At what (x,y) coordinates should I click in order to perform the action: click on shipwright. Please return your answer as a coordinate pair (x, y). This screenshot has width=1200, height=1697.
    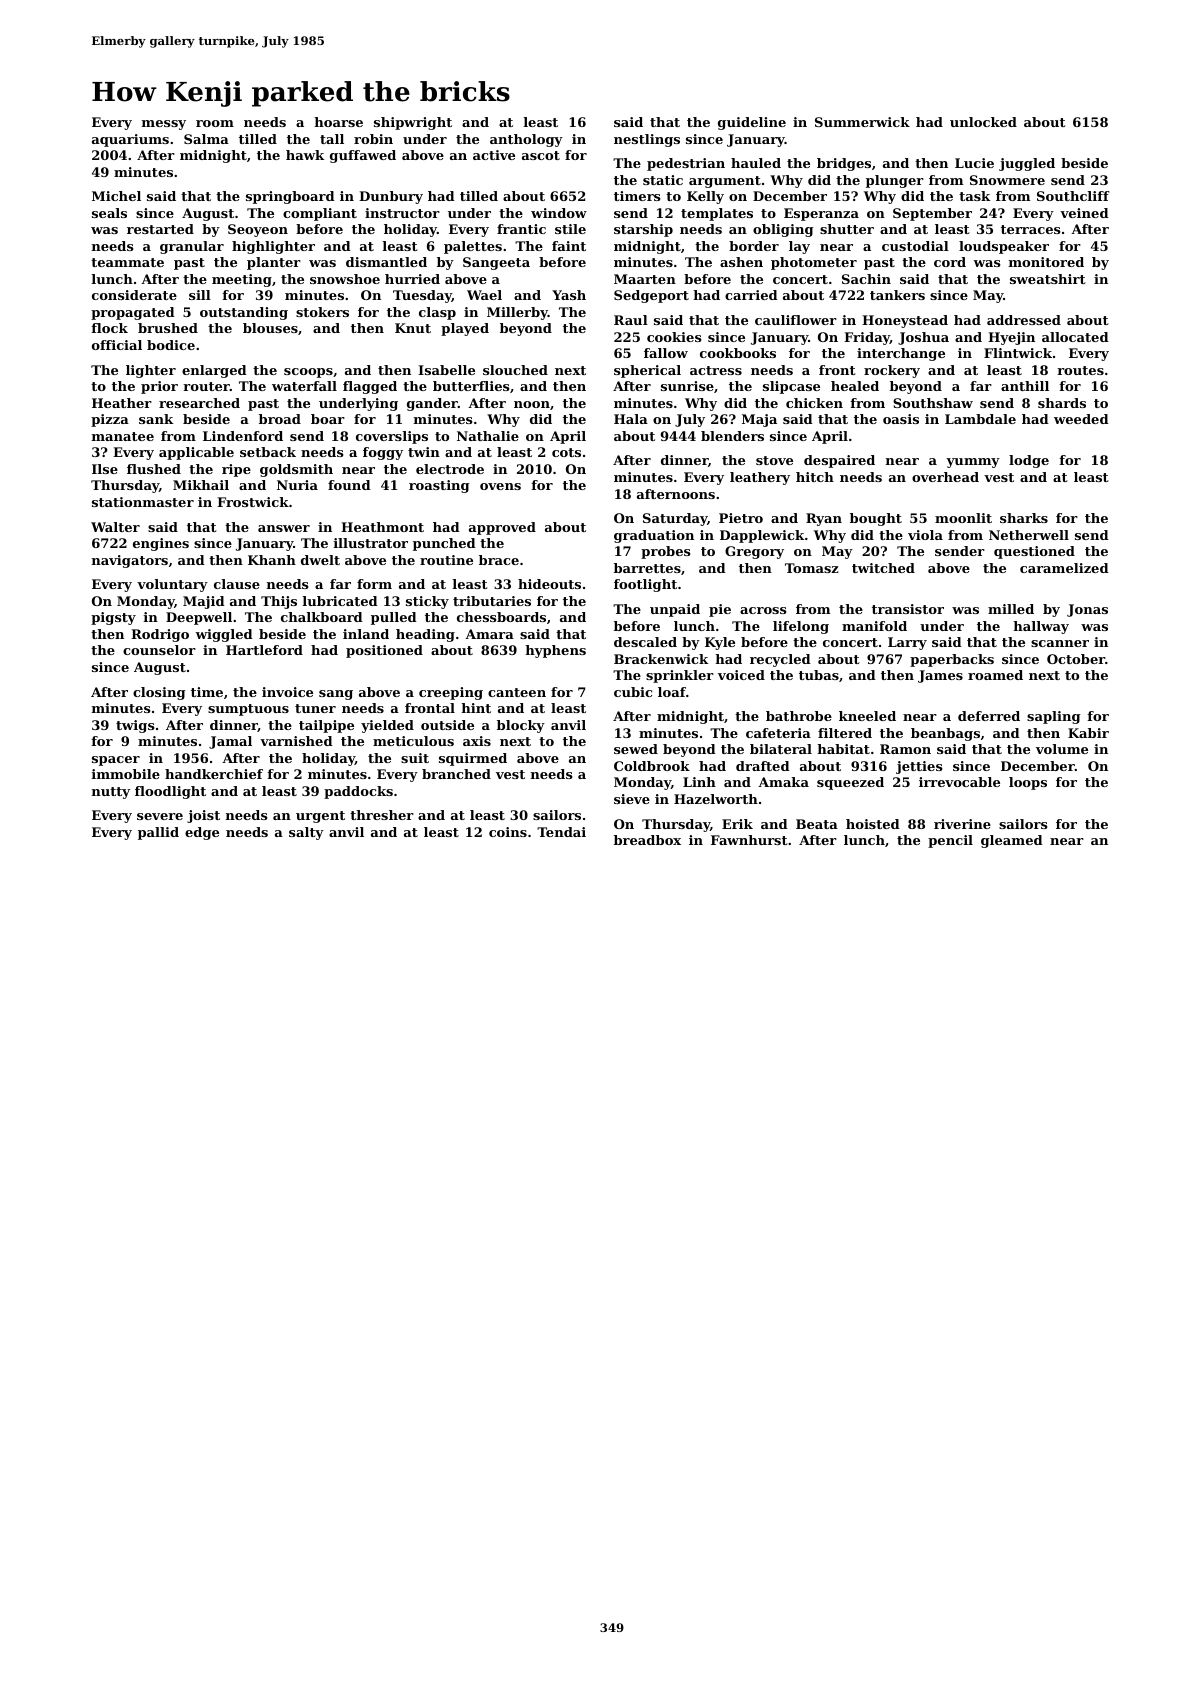
    Looking at the image, I should click on (413, 123).
